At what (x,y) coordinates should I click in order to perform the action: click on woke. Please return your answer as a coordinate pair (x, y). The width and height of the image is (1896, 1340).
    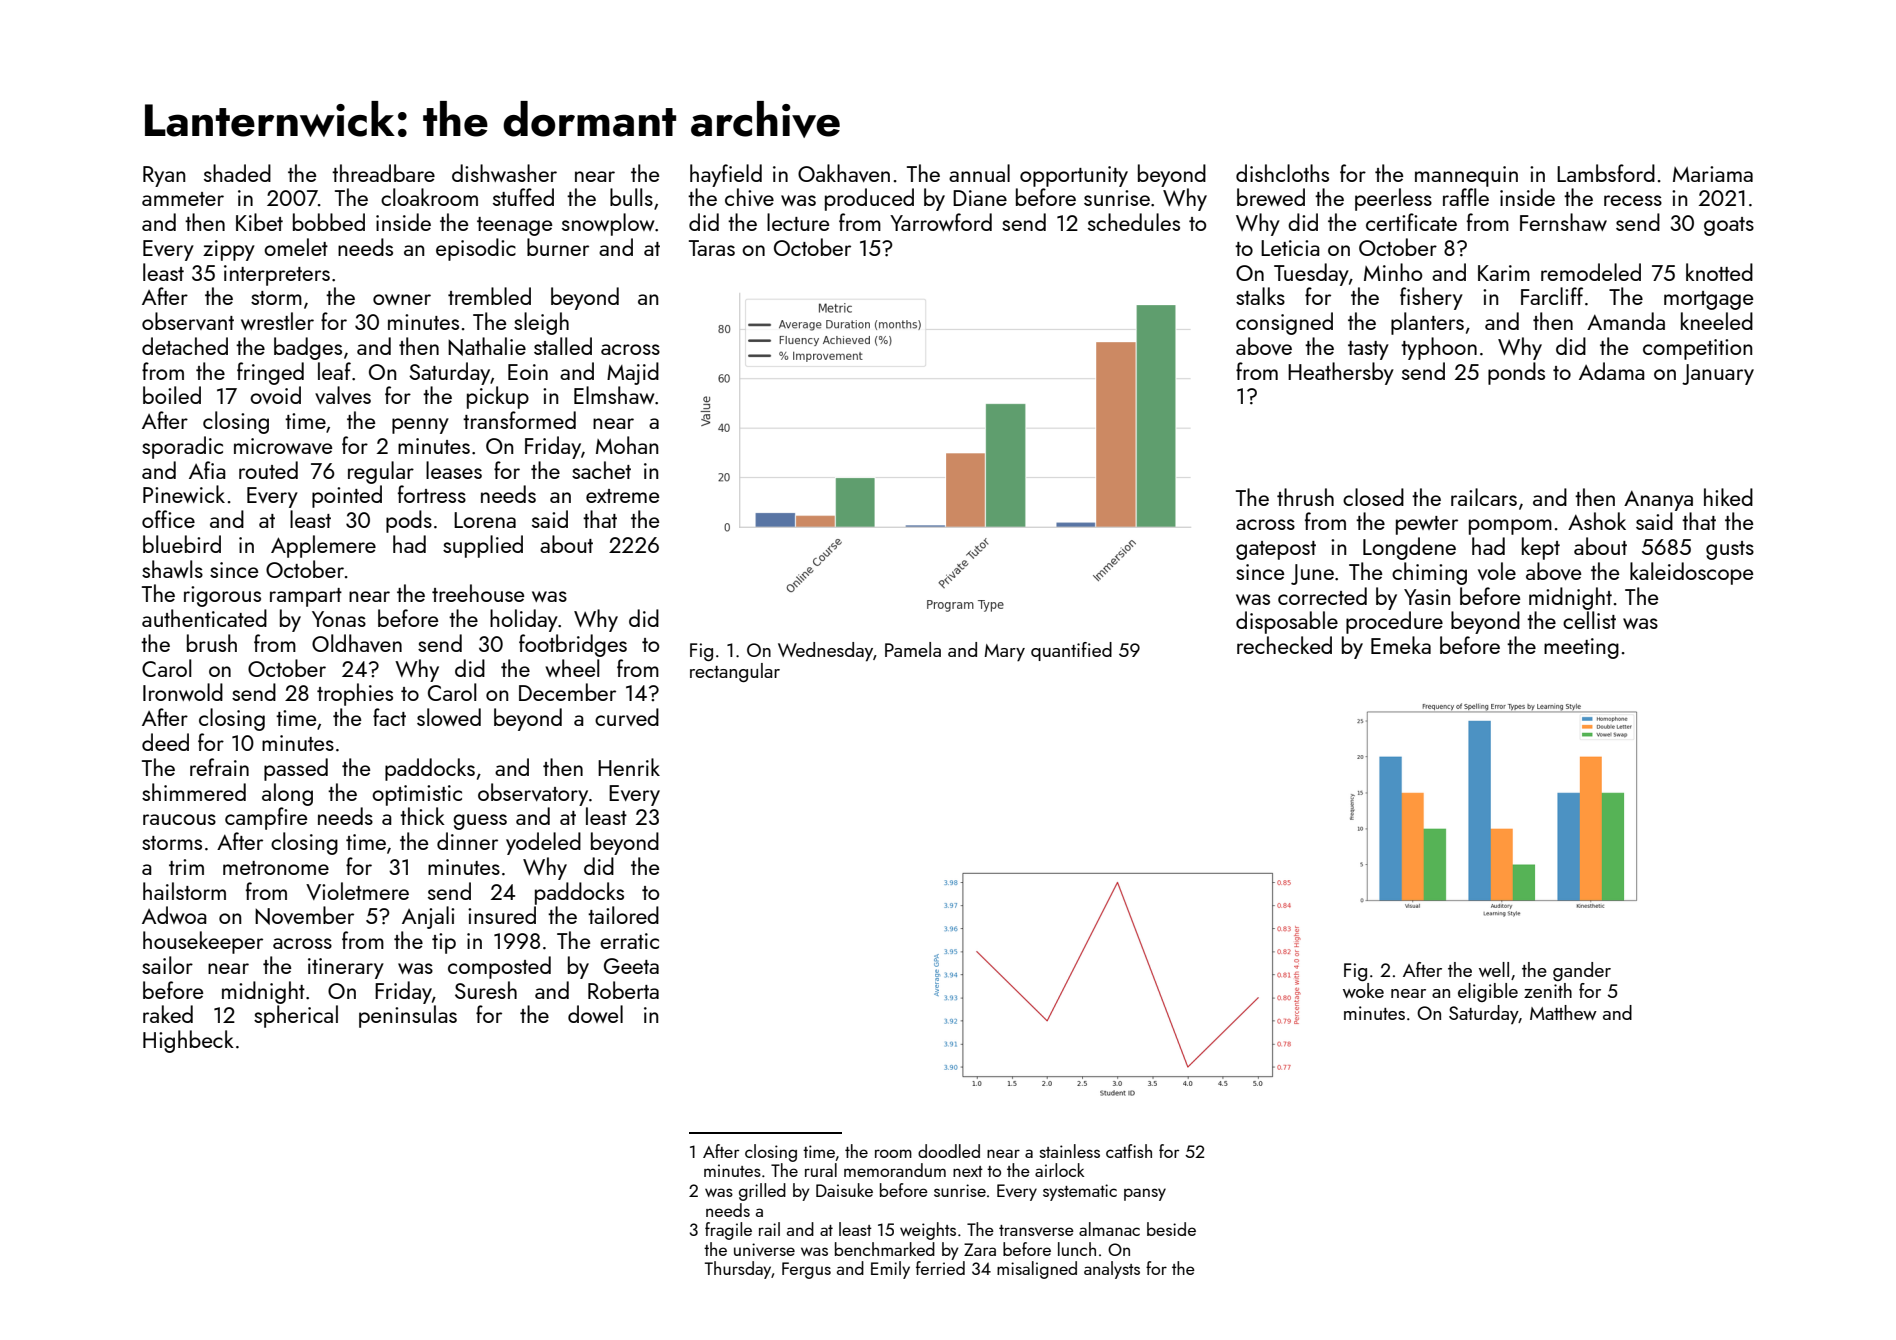
    Looking at the image, I should click on (1363, 990).
